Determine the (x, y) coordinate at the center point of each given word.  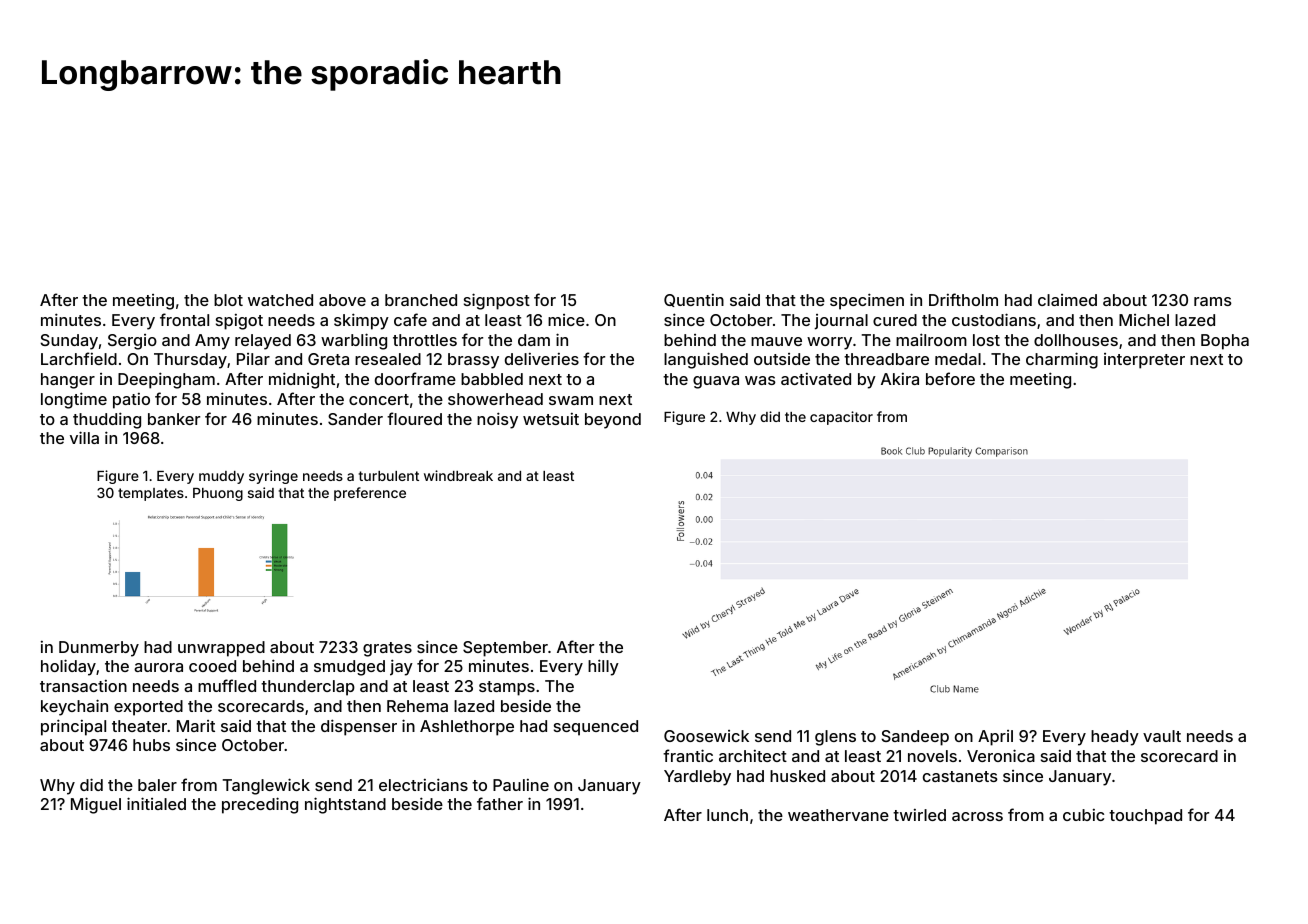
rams (1213, 301)
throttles (425, 340)
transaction (83, 686)
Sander (355, 419)
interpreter (1144, 361)
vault (1162, 736)
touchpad (1145, 817)
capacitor (841, 418)
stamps (507, 688)
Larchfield (79, 358)
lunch (727, 815)
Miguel (96, 805)
